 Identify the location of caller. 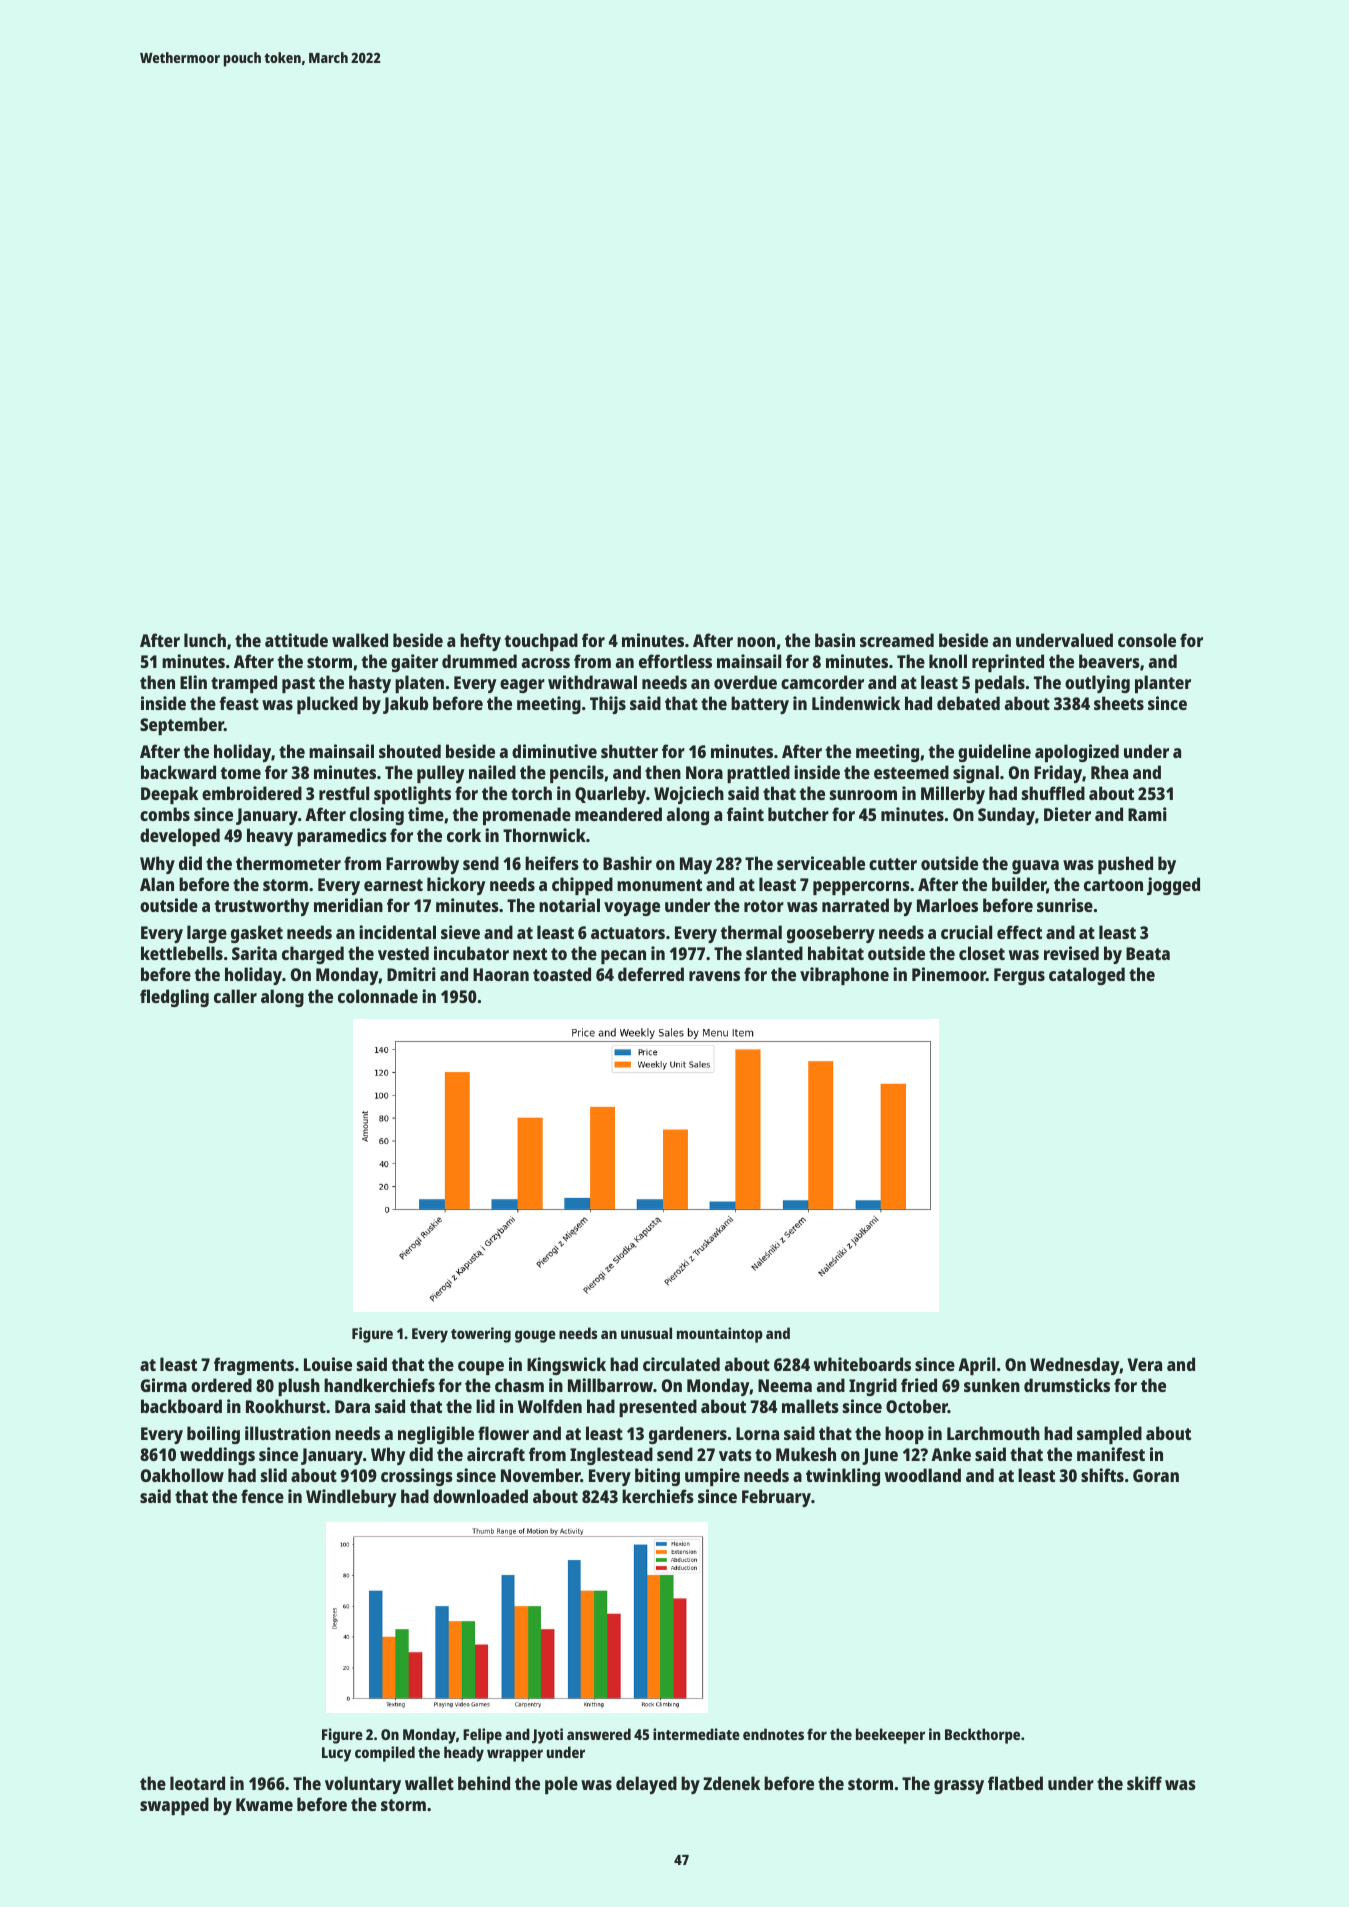
(235, 996).
